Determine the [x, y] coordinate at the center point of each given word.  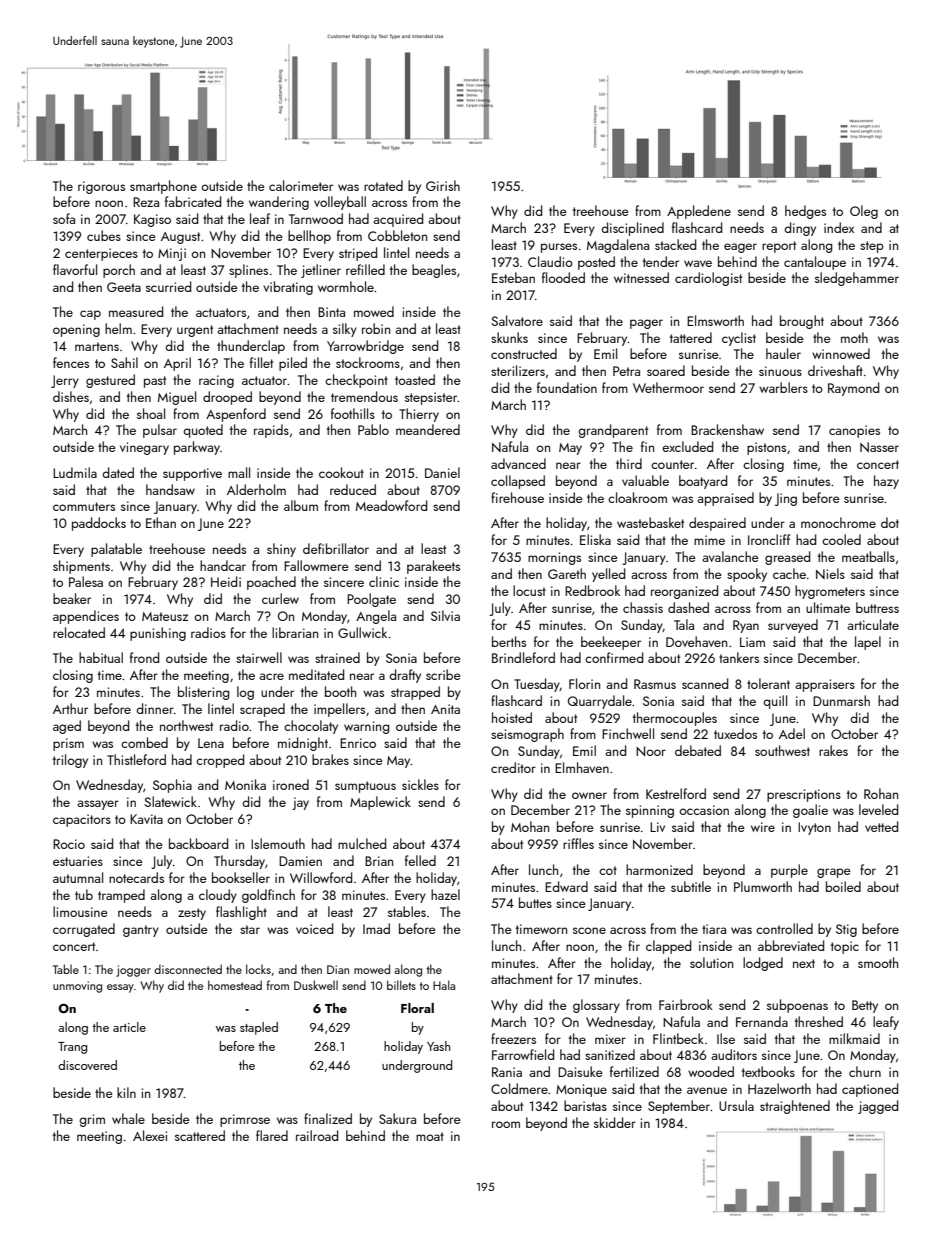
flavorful [75, 269]
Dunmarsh [841, 700]
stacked [675, 244]
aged [67, 727]
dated [118, 472]
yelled [608, 575]
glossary [596, 1006]
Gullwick [362, 632]
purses [559, 248]
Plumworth [763, 886]
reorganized [684, 592]
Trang [72, 1048]
